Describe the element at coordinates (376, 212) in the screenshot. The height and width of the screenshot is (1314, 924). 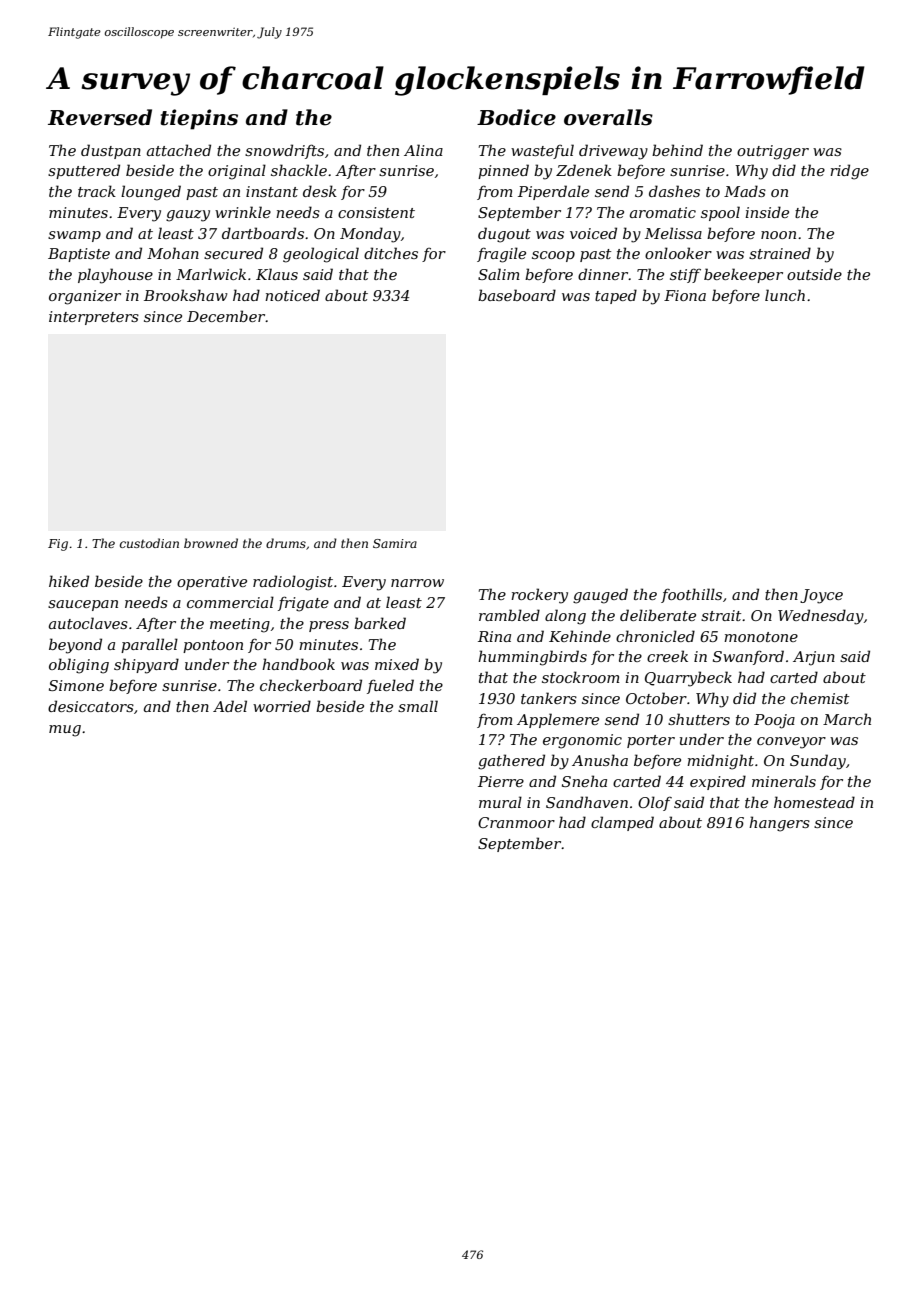
I see `consistent` at that location.
